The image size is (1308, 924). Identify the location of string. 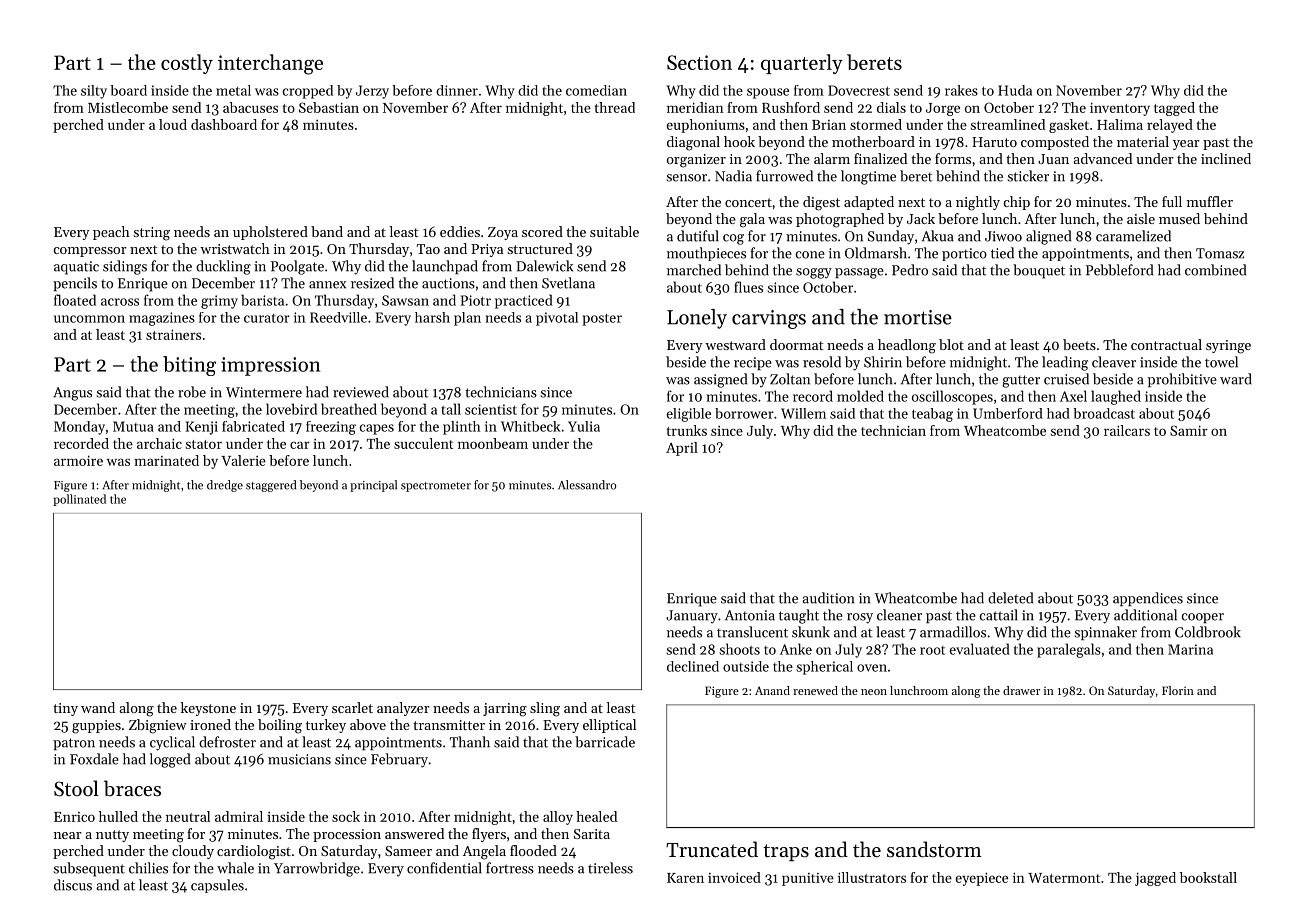
(152, 234).
